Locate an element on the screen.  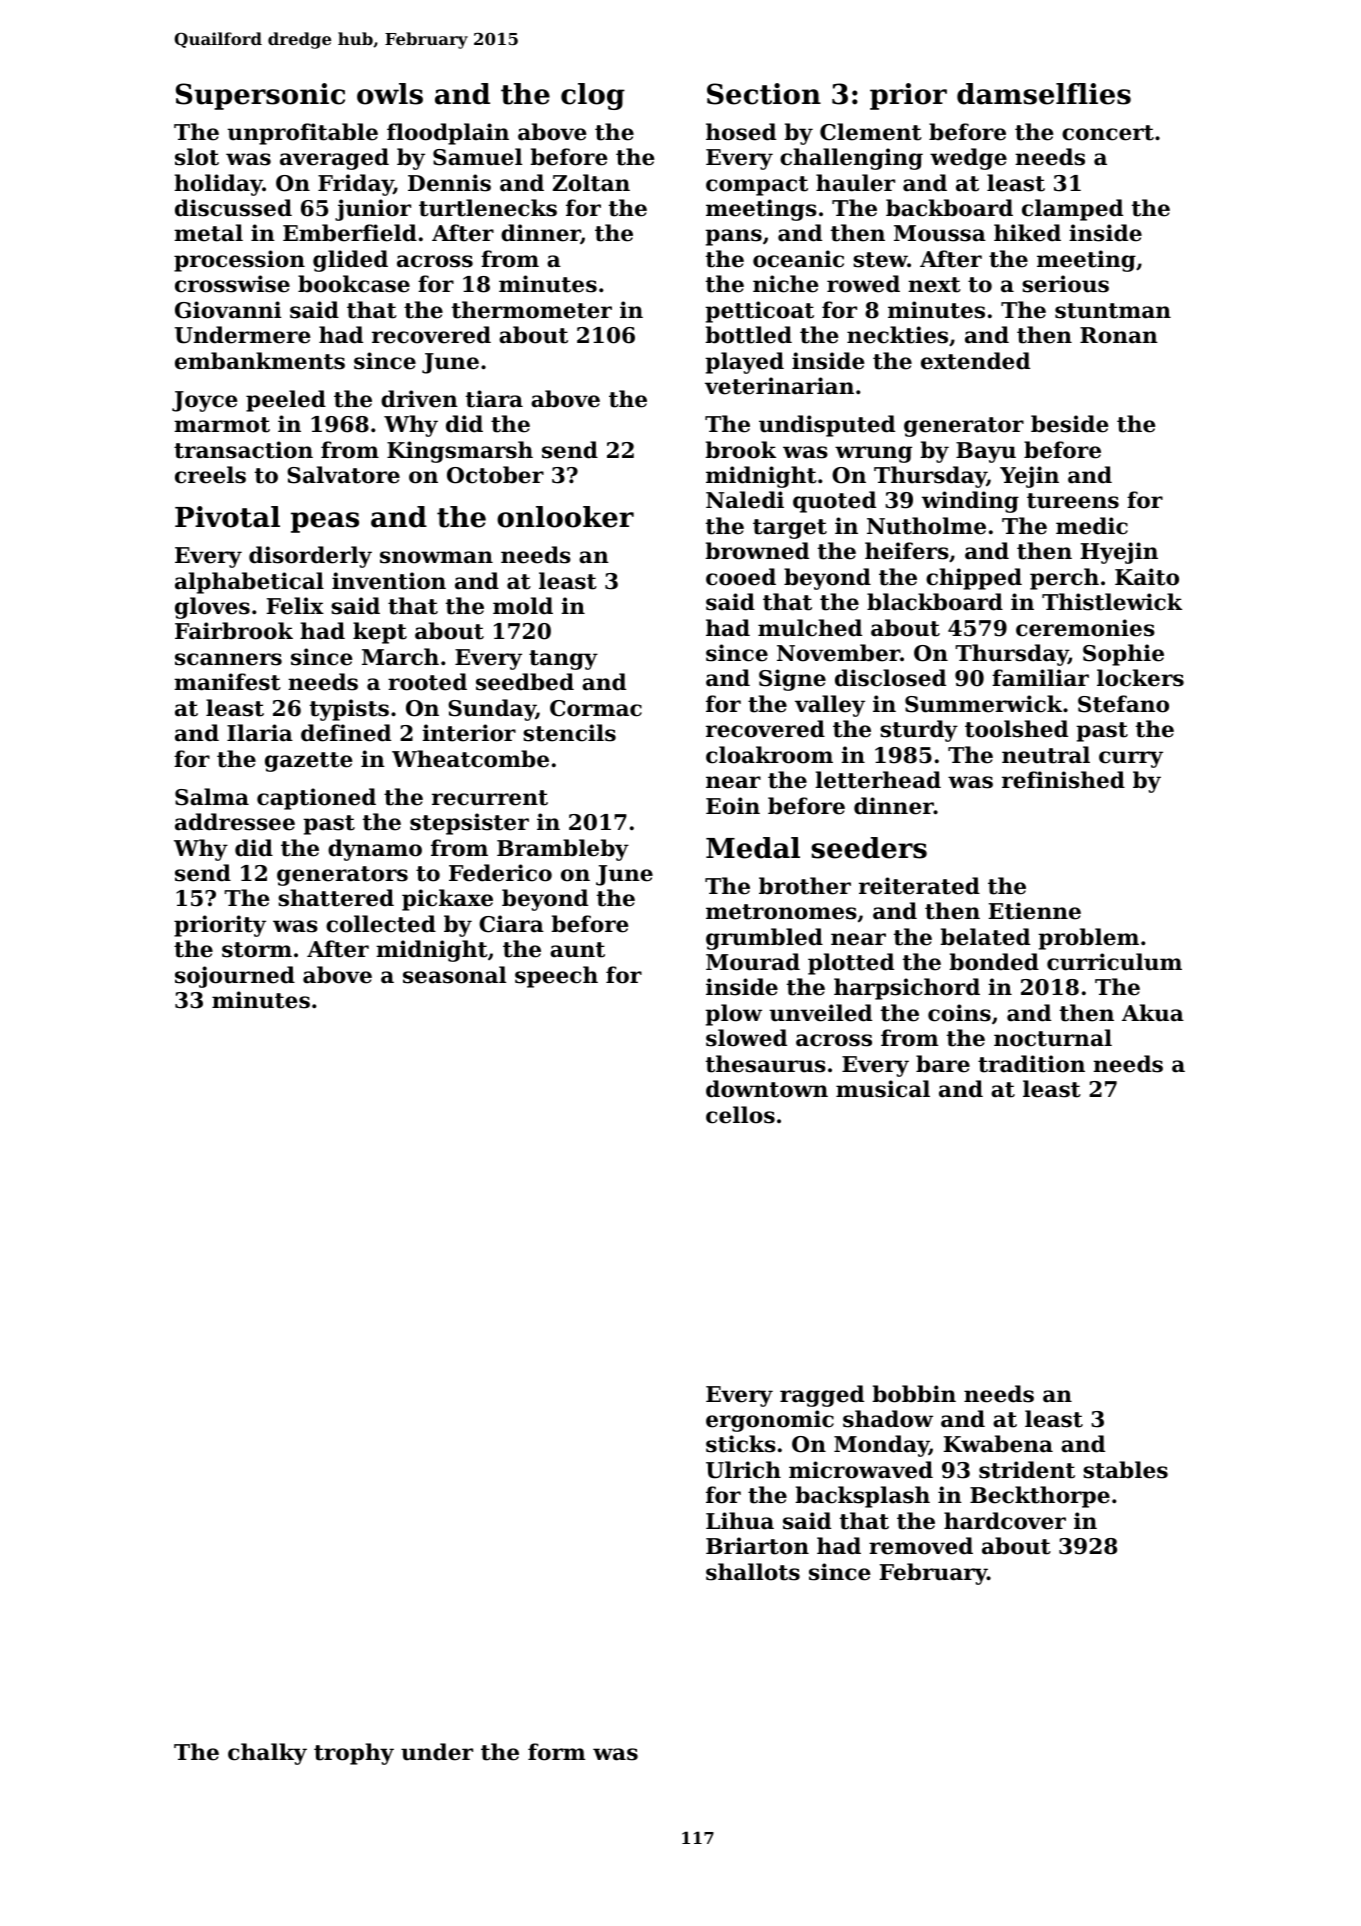
stables is located at coordinates (1125, 1470).
